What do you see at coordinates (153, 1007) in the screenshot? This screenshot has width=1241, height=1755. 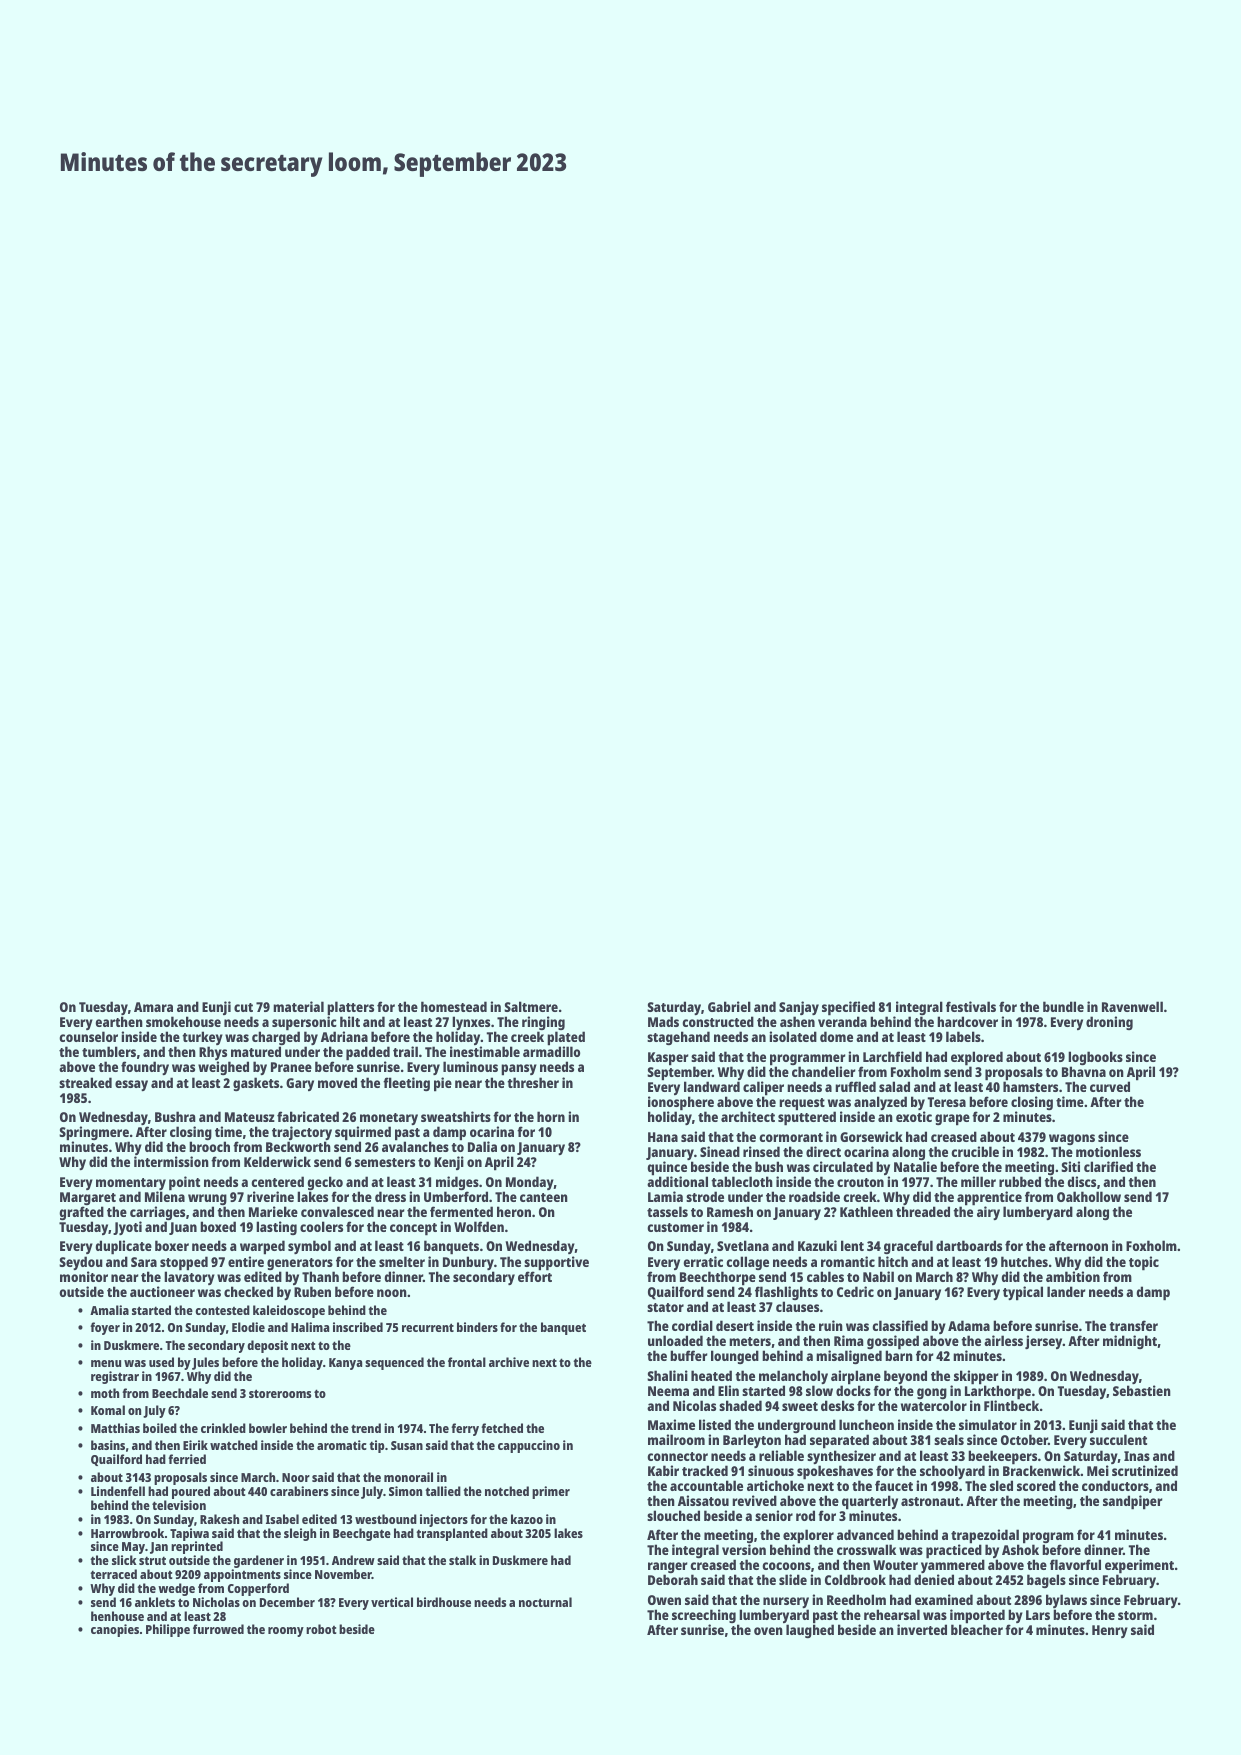 I see `Amara` at bounding box center [153, 1007].
